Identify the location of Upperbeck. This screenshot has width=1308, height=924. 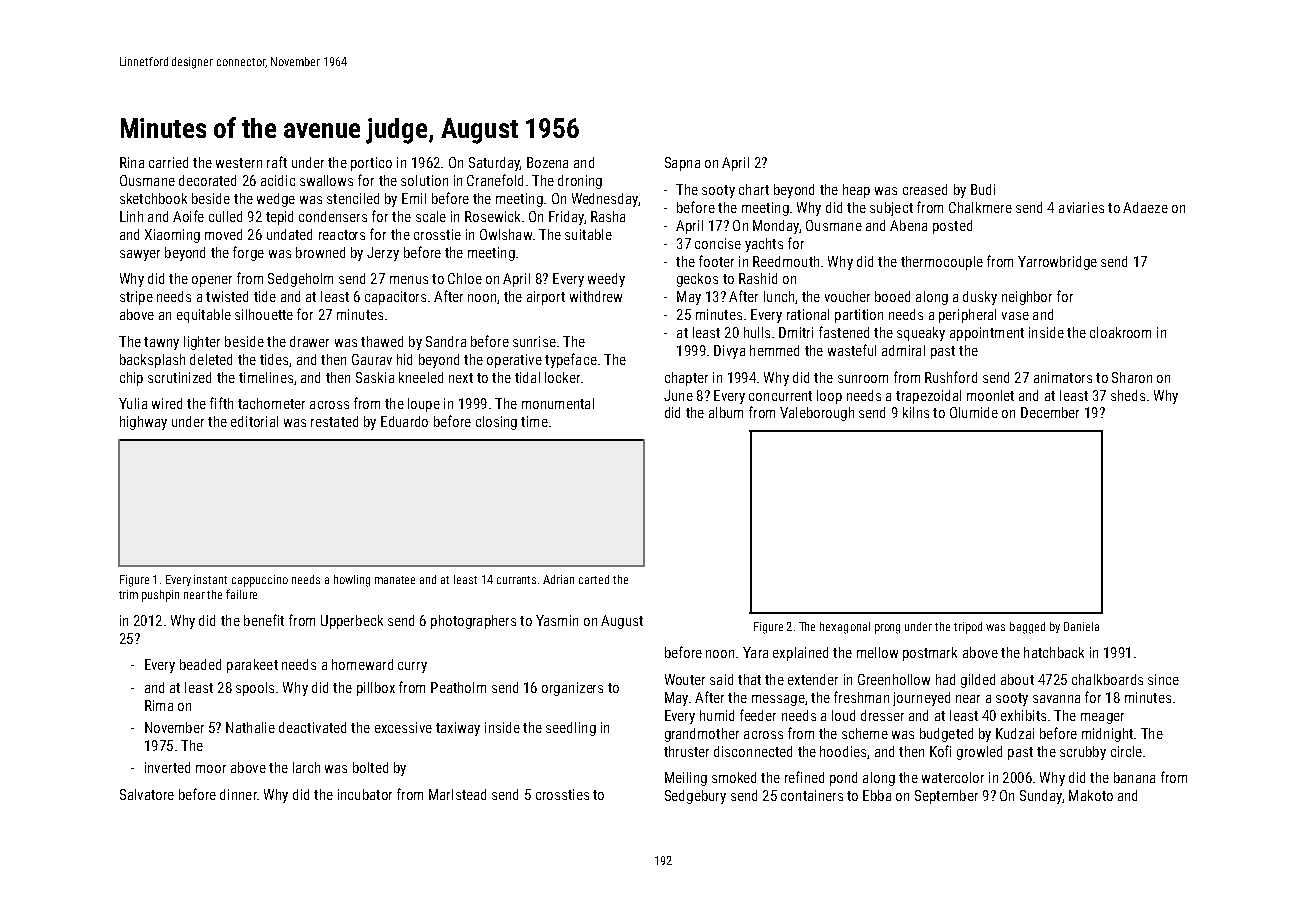
(352, 622).
